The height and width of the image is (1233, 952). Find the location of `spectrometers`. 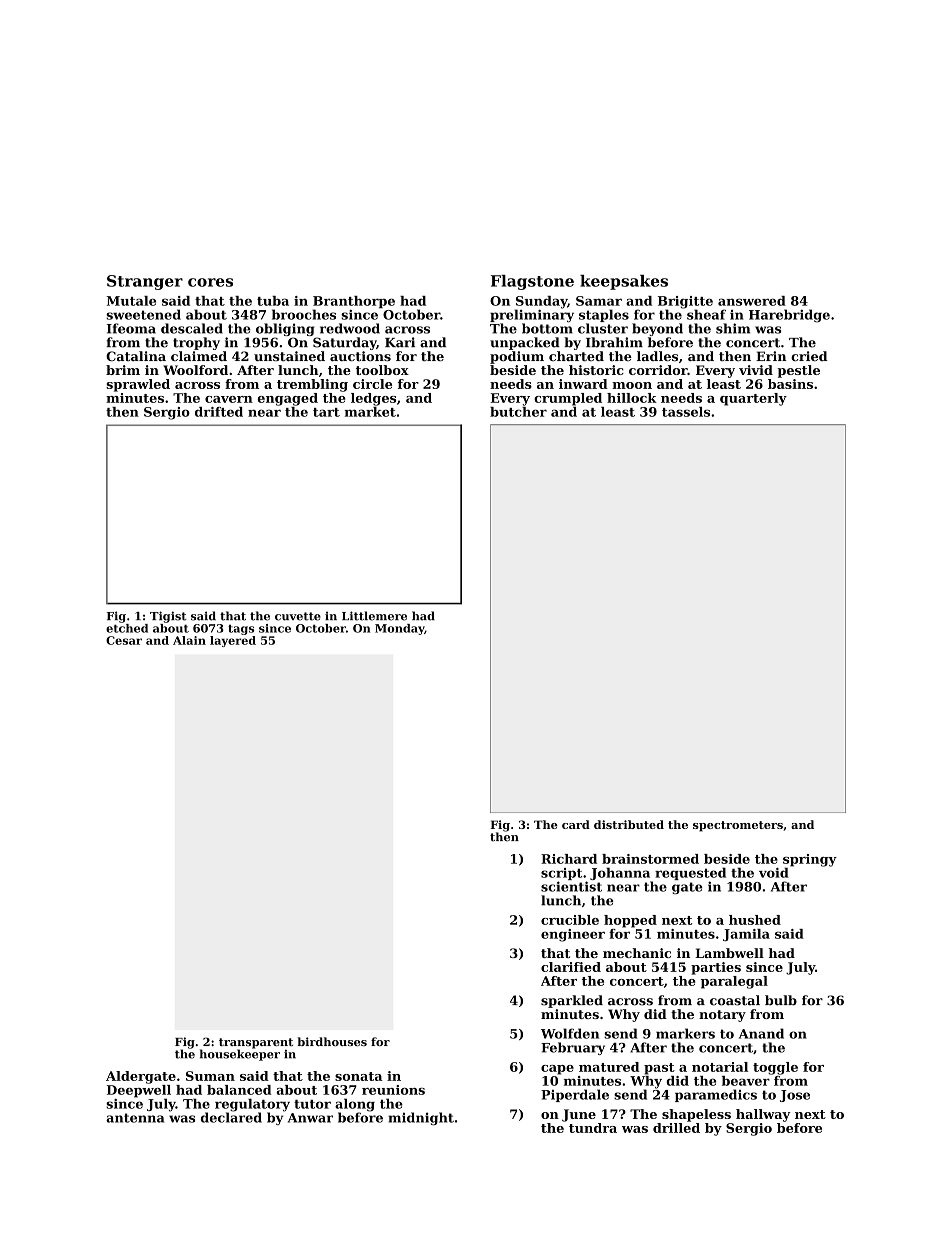

spectrometers is located at coordinates (738, 826).
